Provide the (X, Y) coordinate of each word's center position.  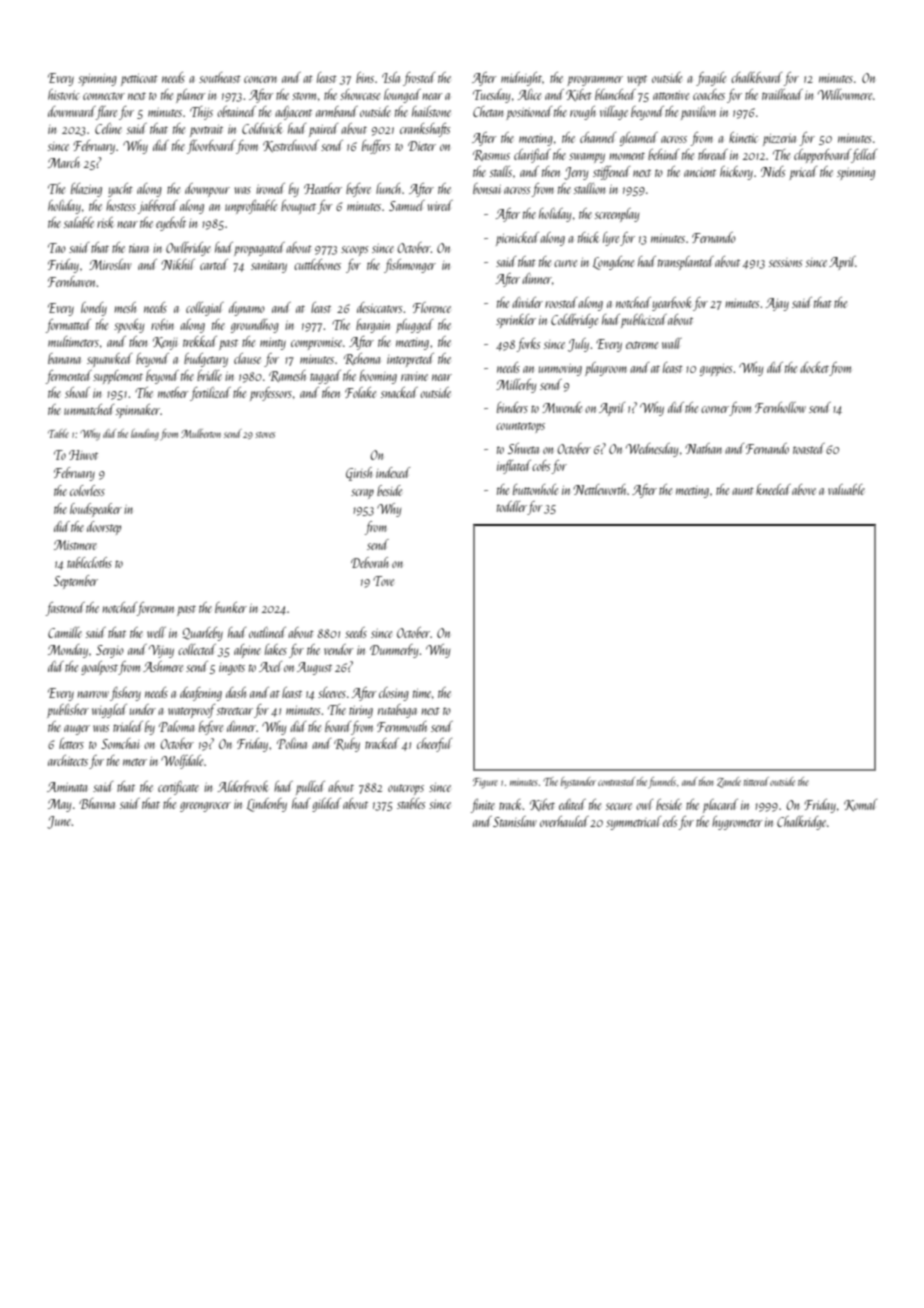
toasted (809, 448)
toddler (512, 506)
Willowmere (845, 94)
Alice (529, 94)
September (76, 582)
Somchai (120, 743)
